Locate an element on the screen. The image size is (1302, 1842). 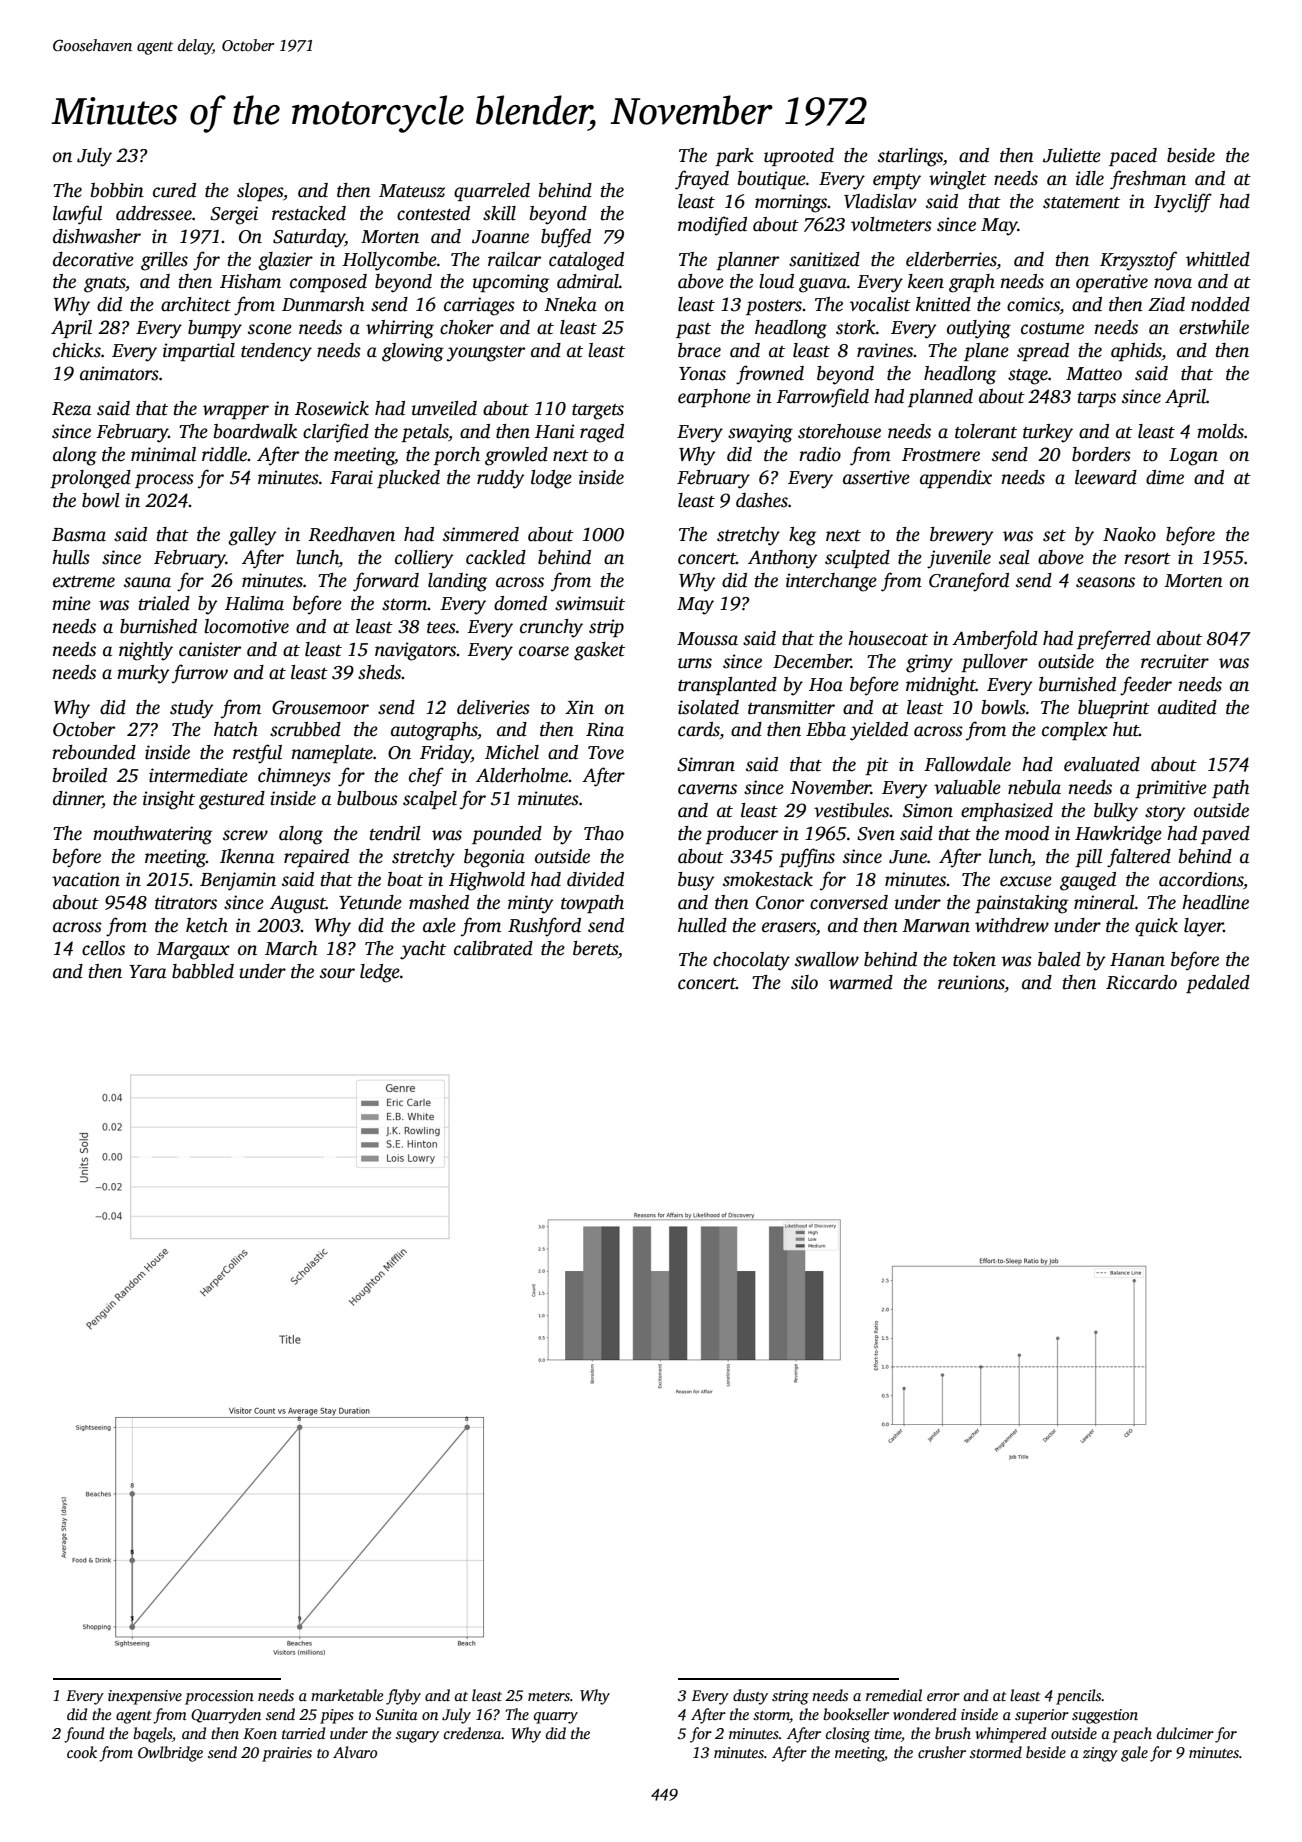
cellos is located at coordinates (103, 948).
